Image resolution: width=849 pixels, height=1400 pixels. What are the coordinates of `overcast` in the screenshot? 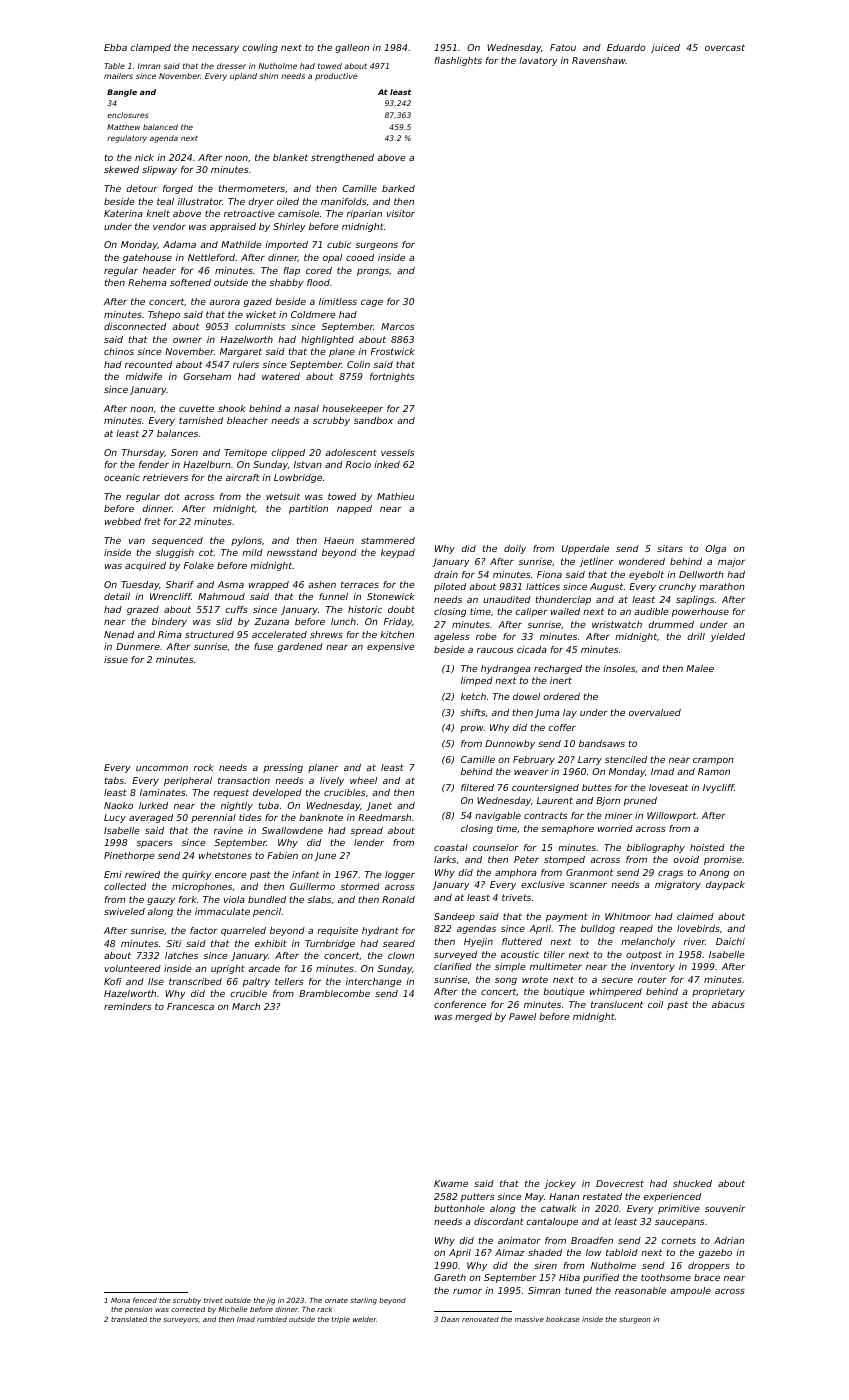 It's located at (725, 47).
